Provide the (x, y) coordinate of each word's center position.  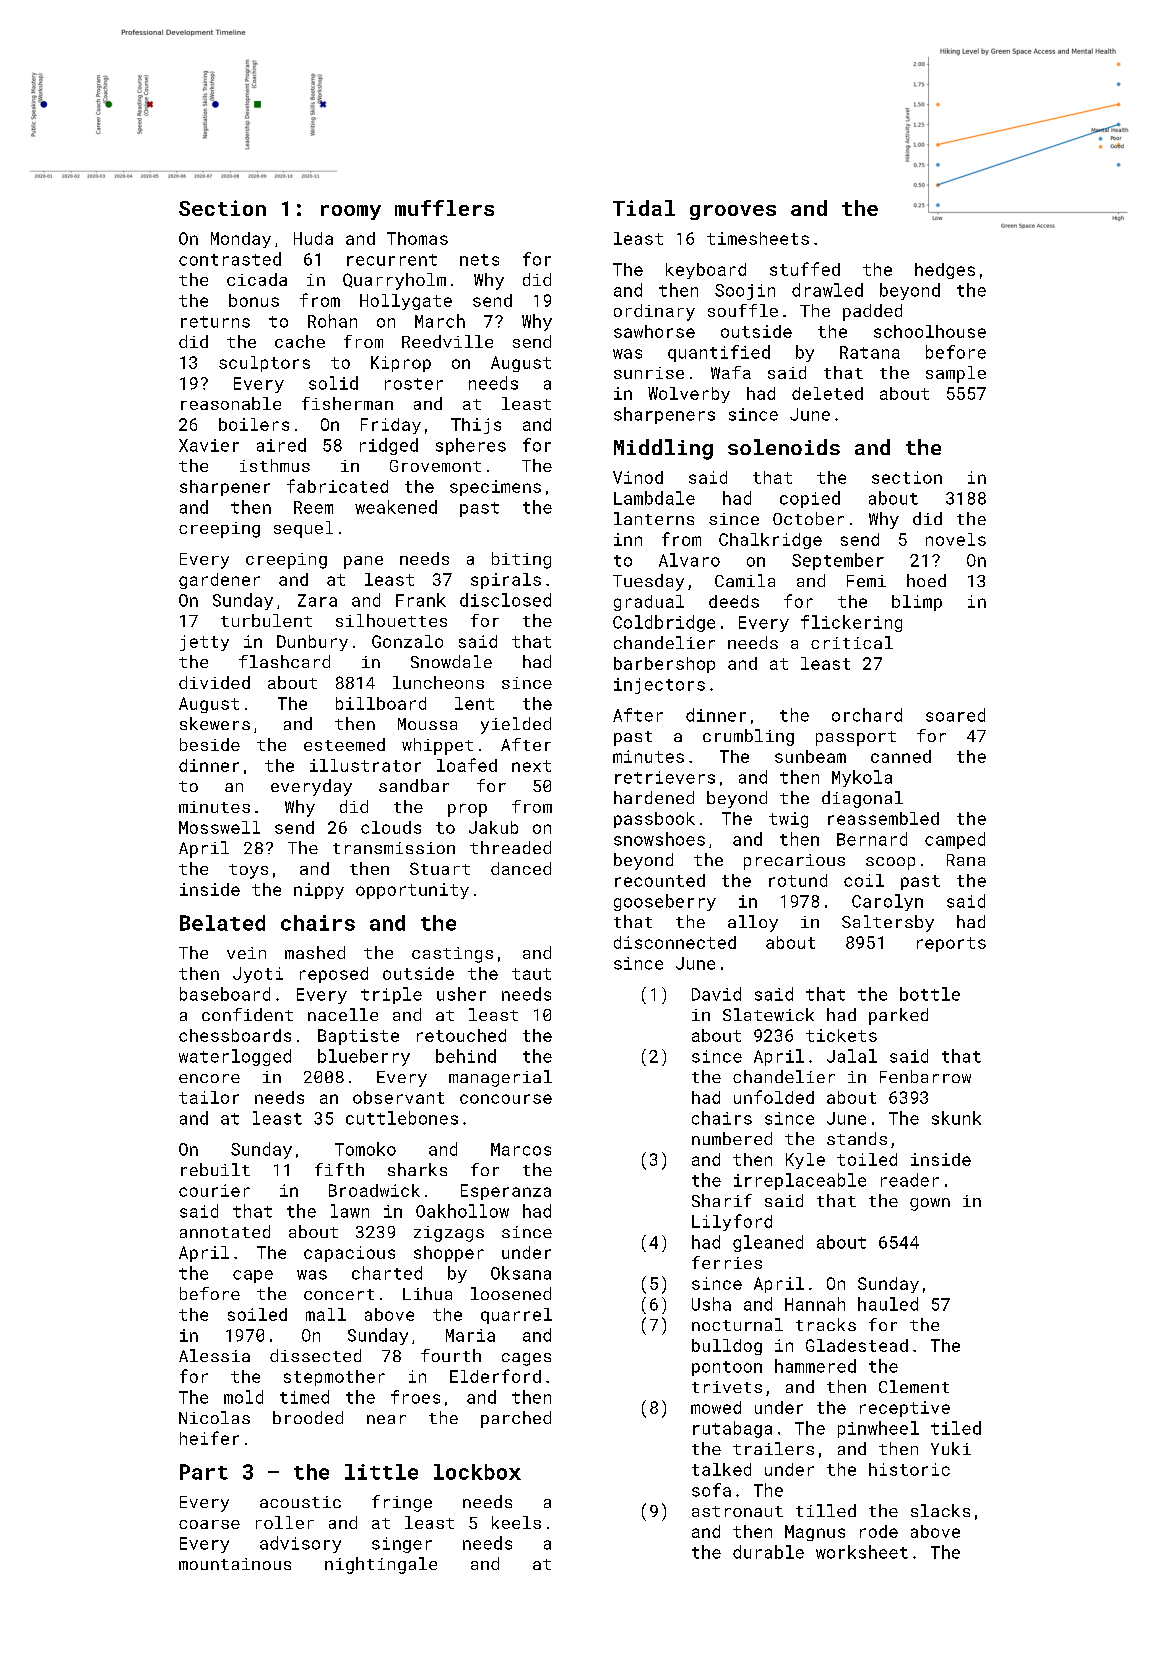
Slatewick (768, 1014)
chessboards (235, 1035)
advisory (300, 1544)
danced (521, 868)
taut (531, 974)
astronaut (737, 1511)
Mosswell (219, 827)
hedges (945, 271)
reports (951, 944)
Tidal (644, 208)
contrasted (230, 259)
